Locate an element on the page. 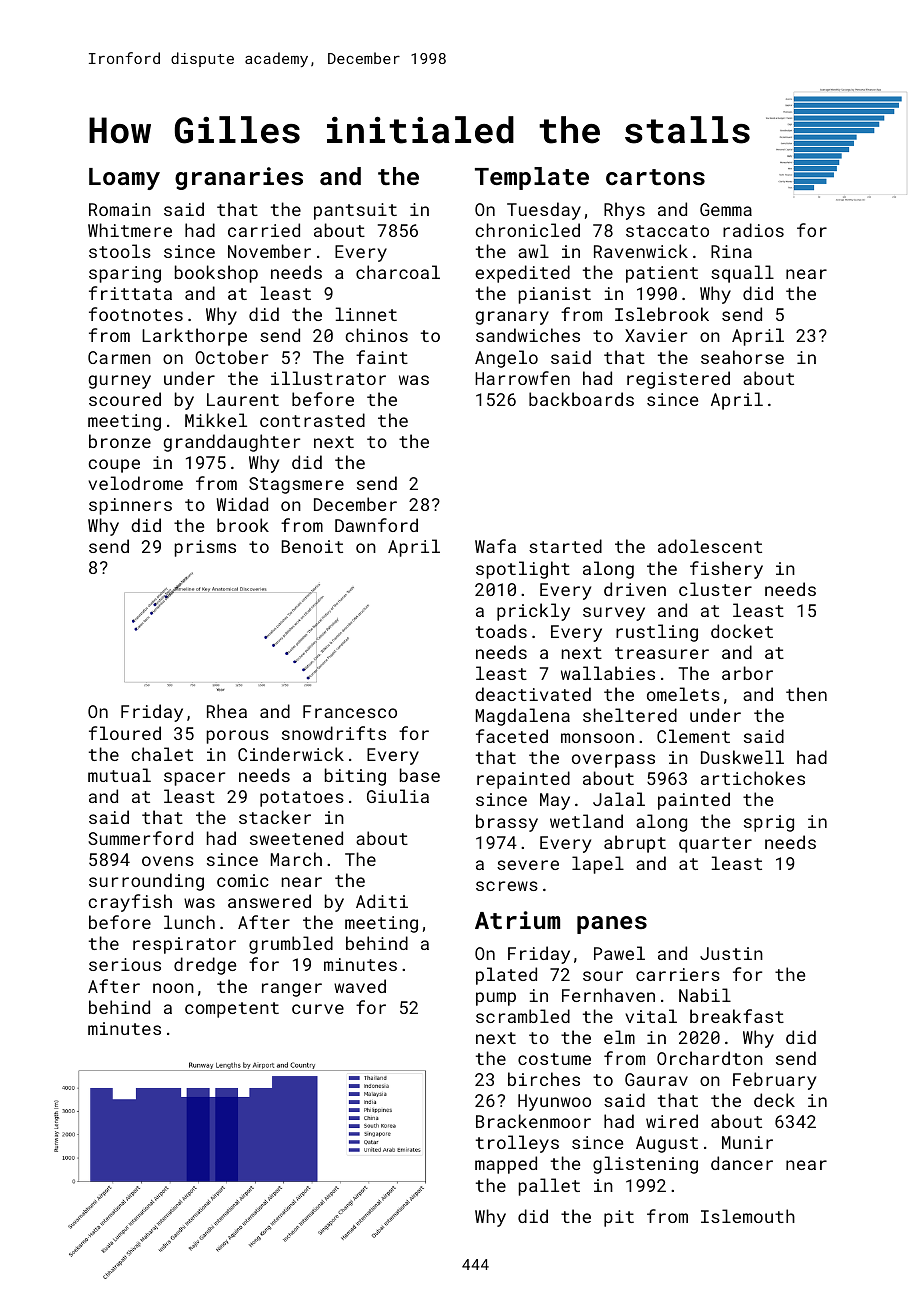 This image has height=1308, width=924. Template is located at coordinates (532, 178).
